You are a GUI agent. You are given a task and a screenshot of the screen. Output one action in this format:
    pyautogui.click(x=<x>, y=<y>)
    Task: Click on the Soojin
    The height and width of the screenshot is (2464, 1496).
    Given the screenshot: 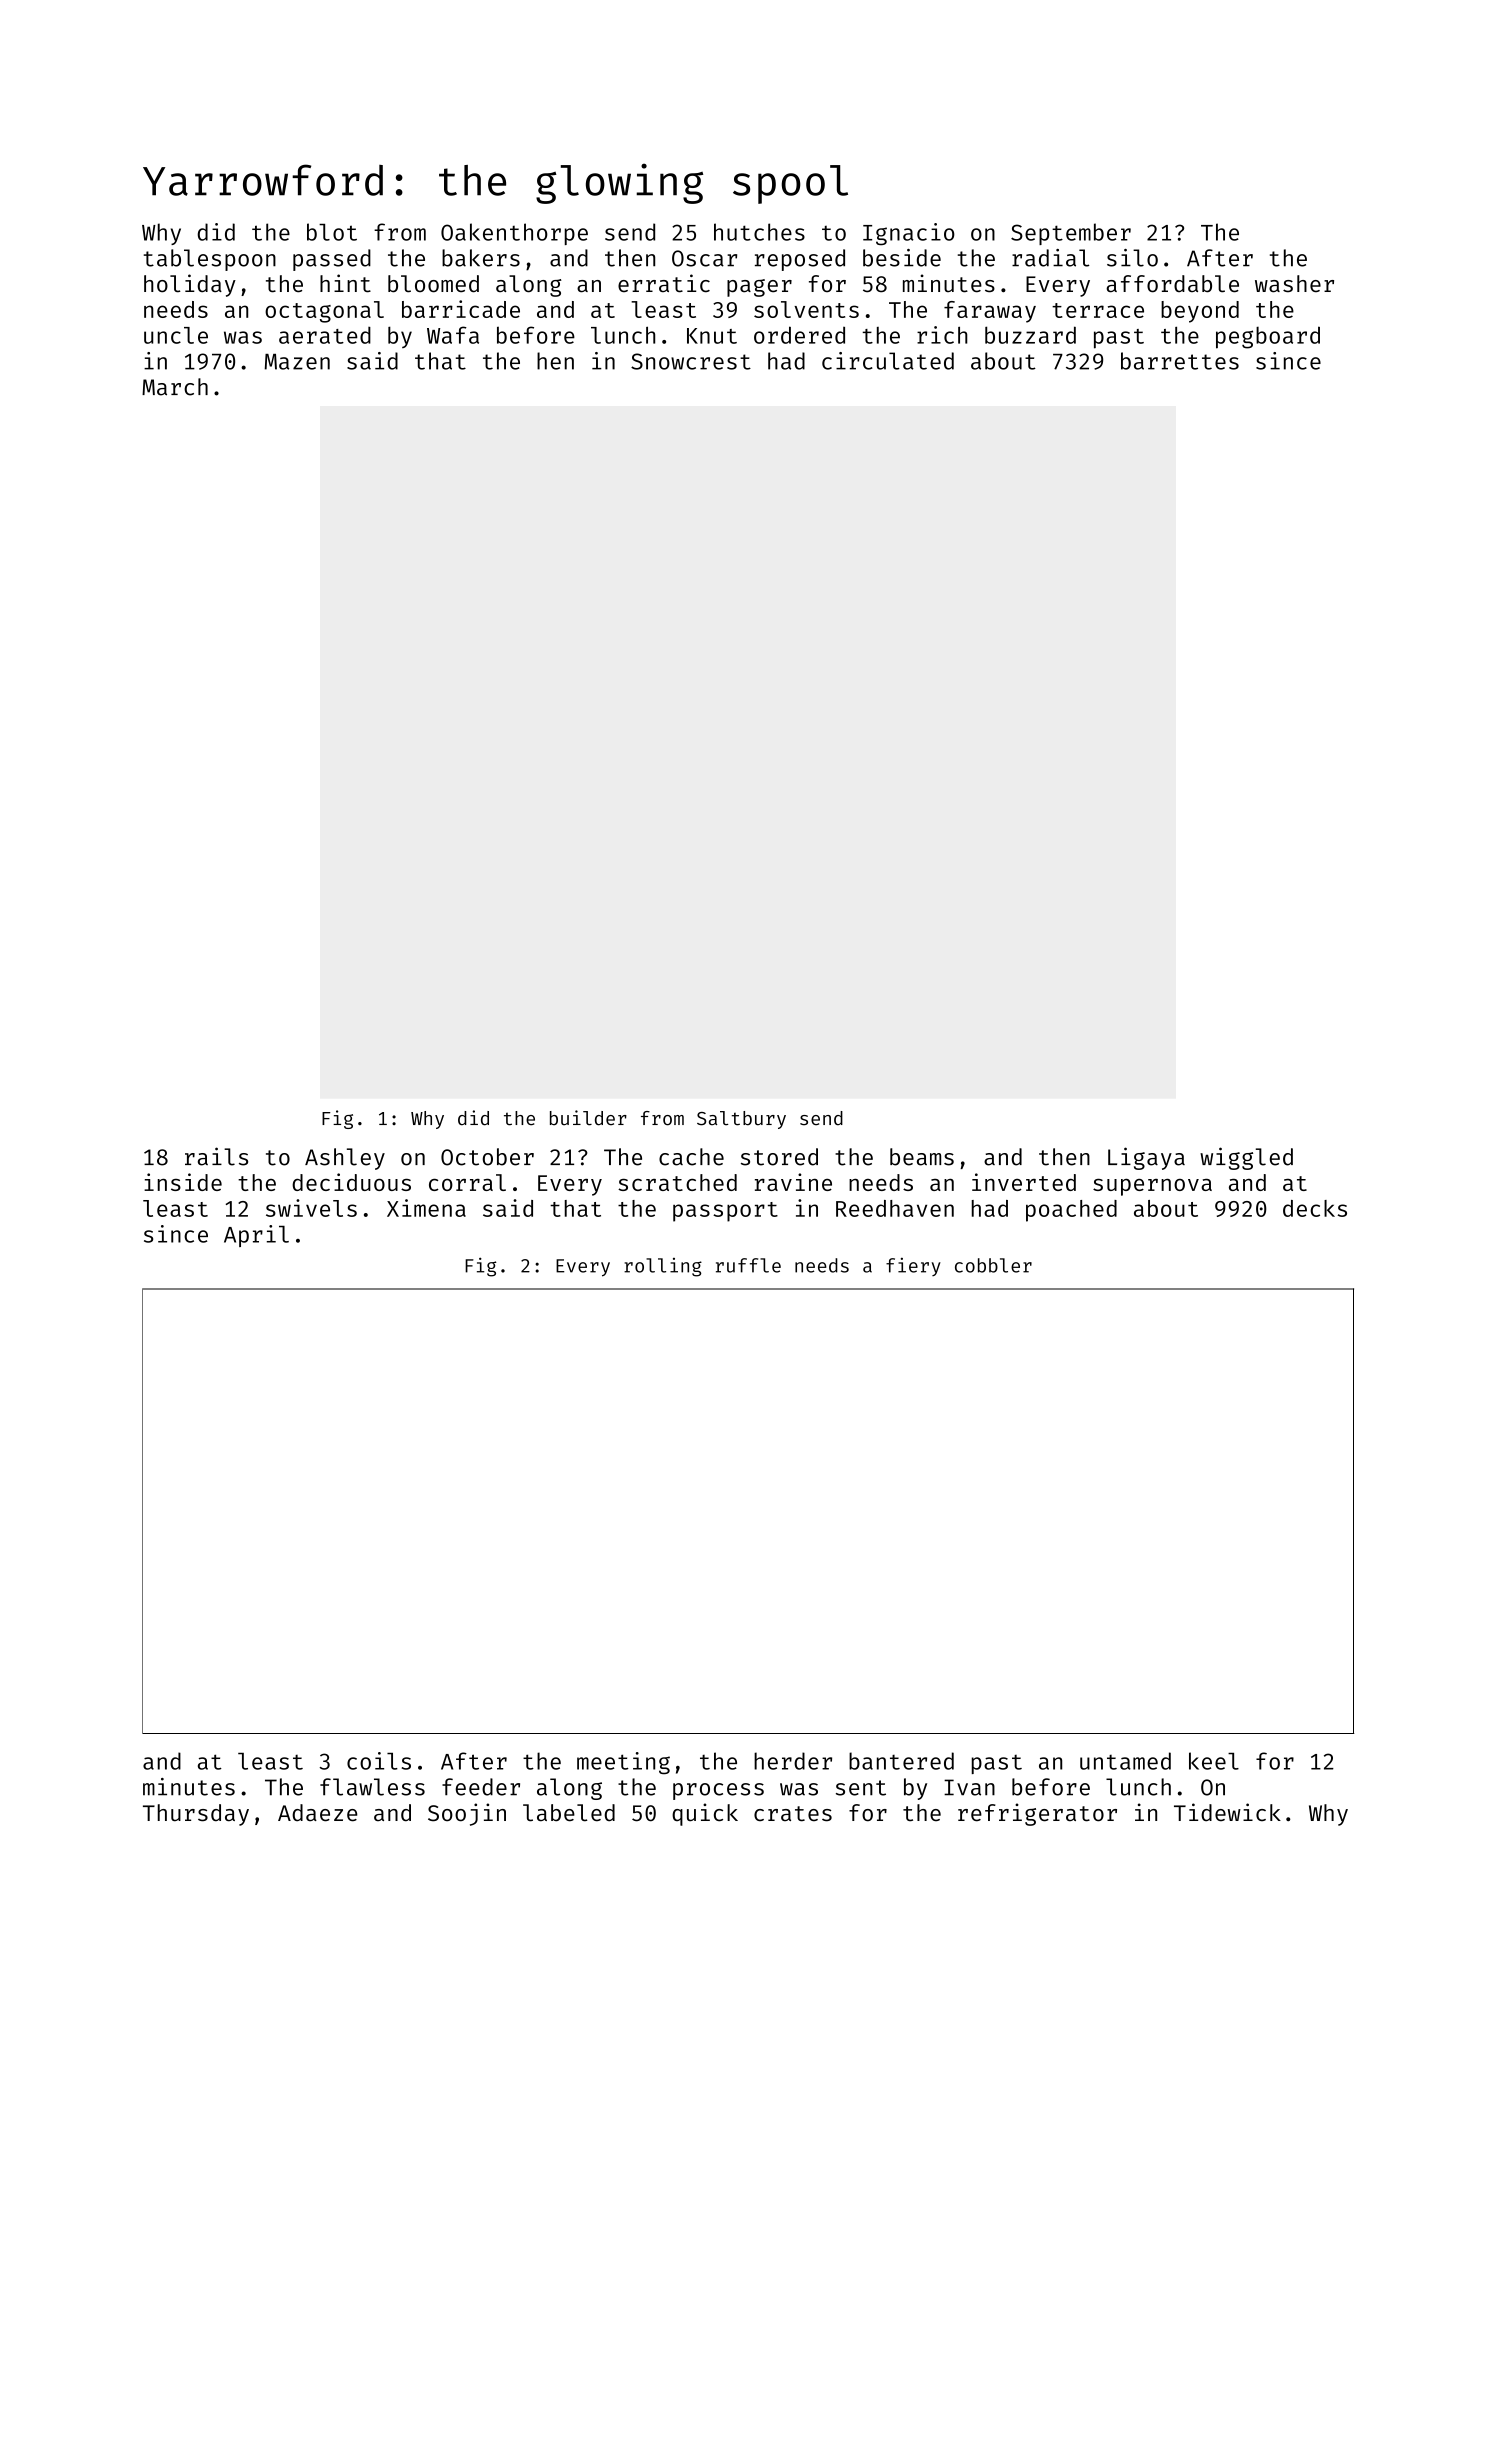 What is the action you would take?
    pyautogui.click(x=467, y=1814)
